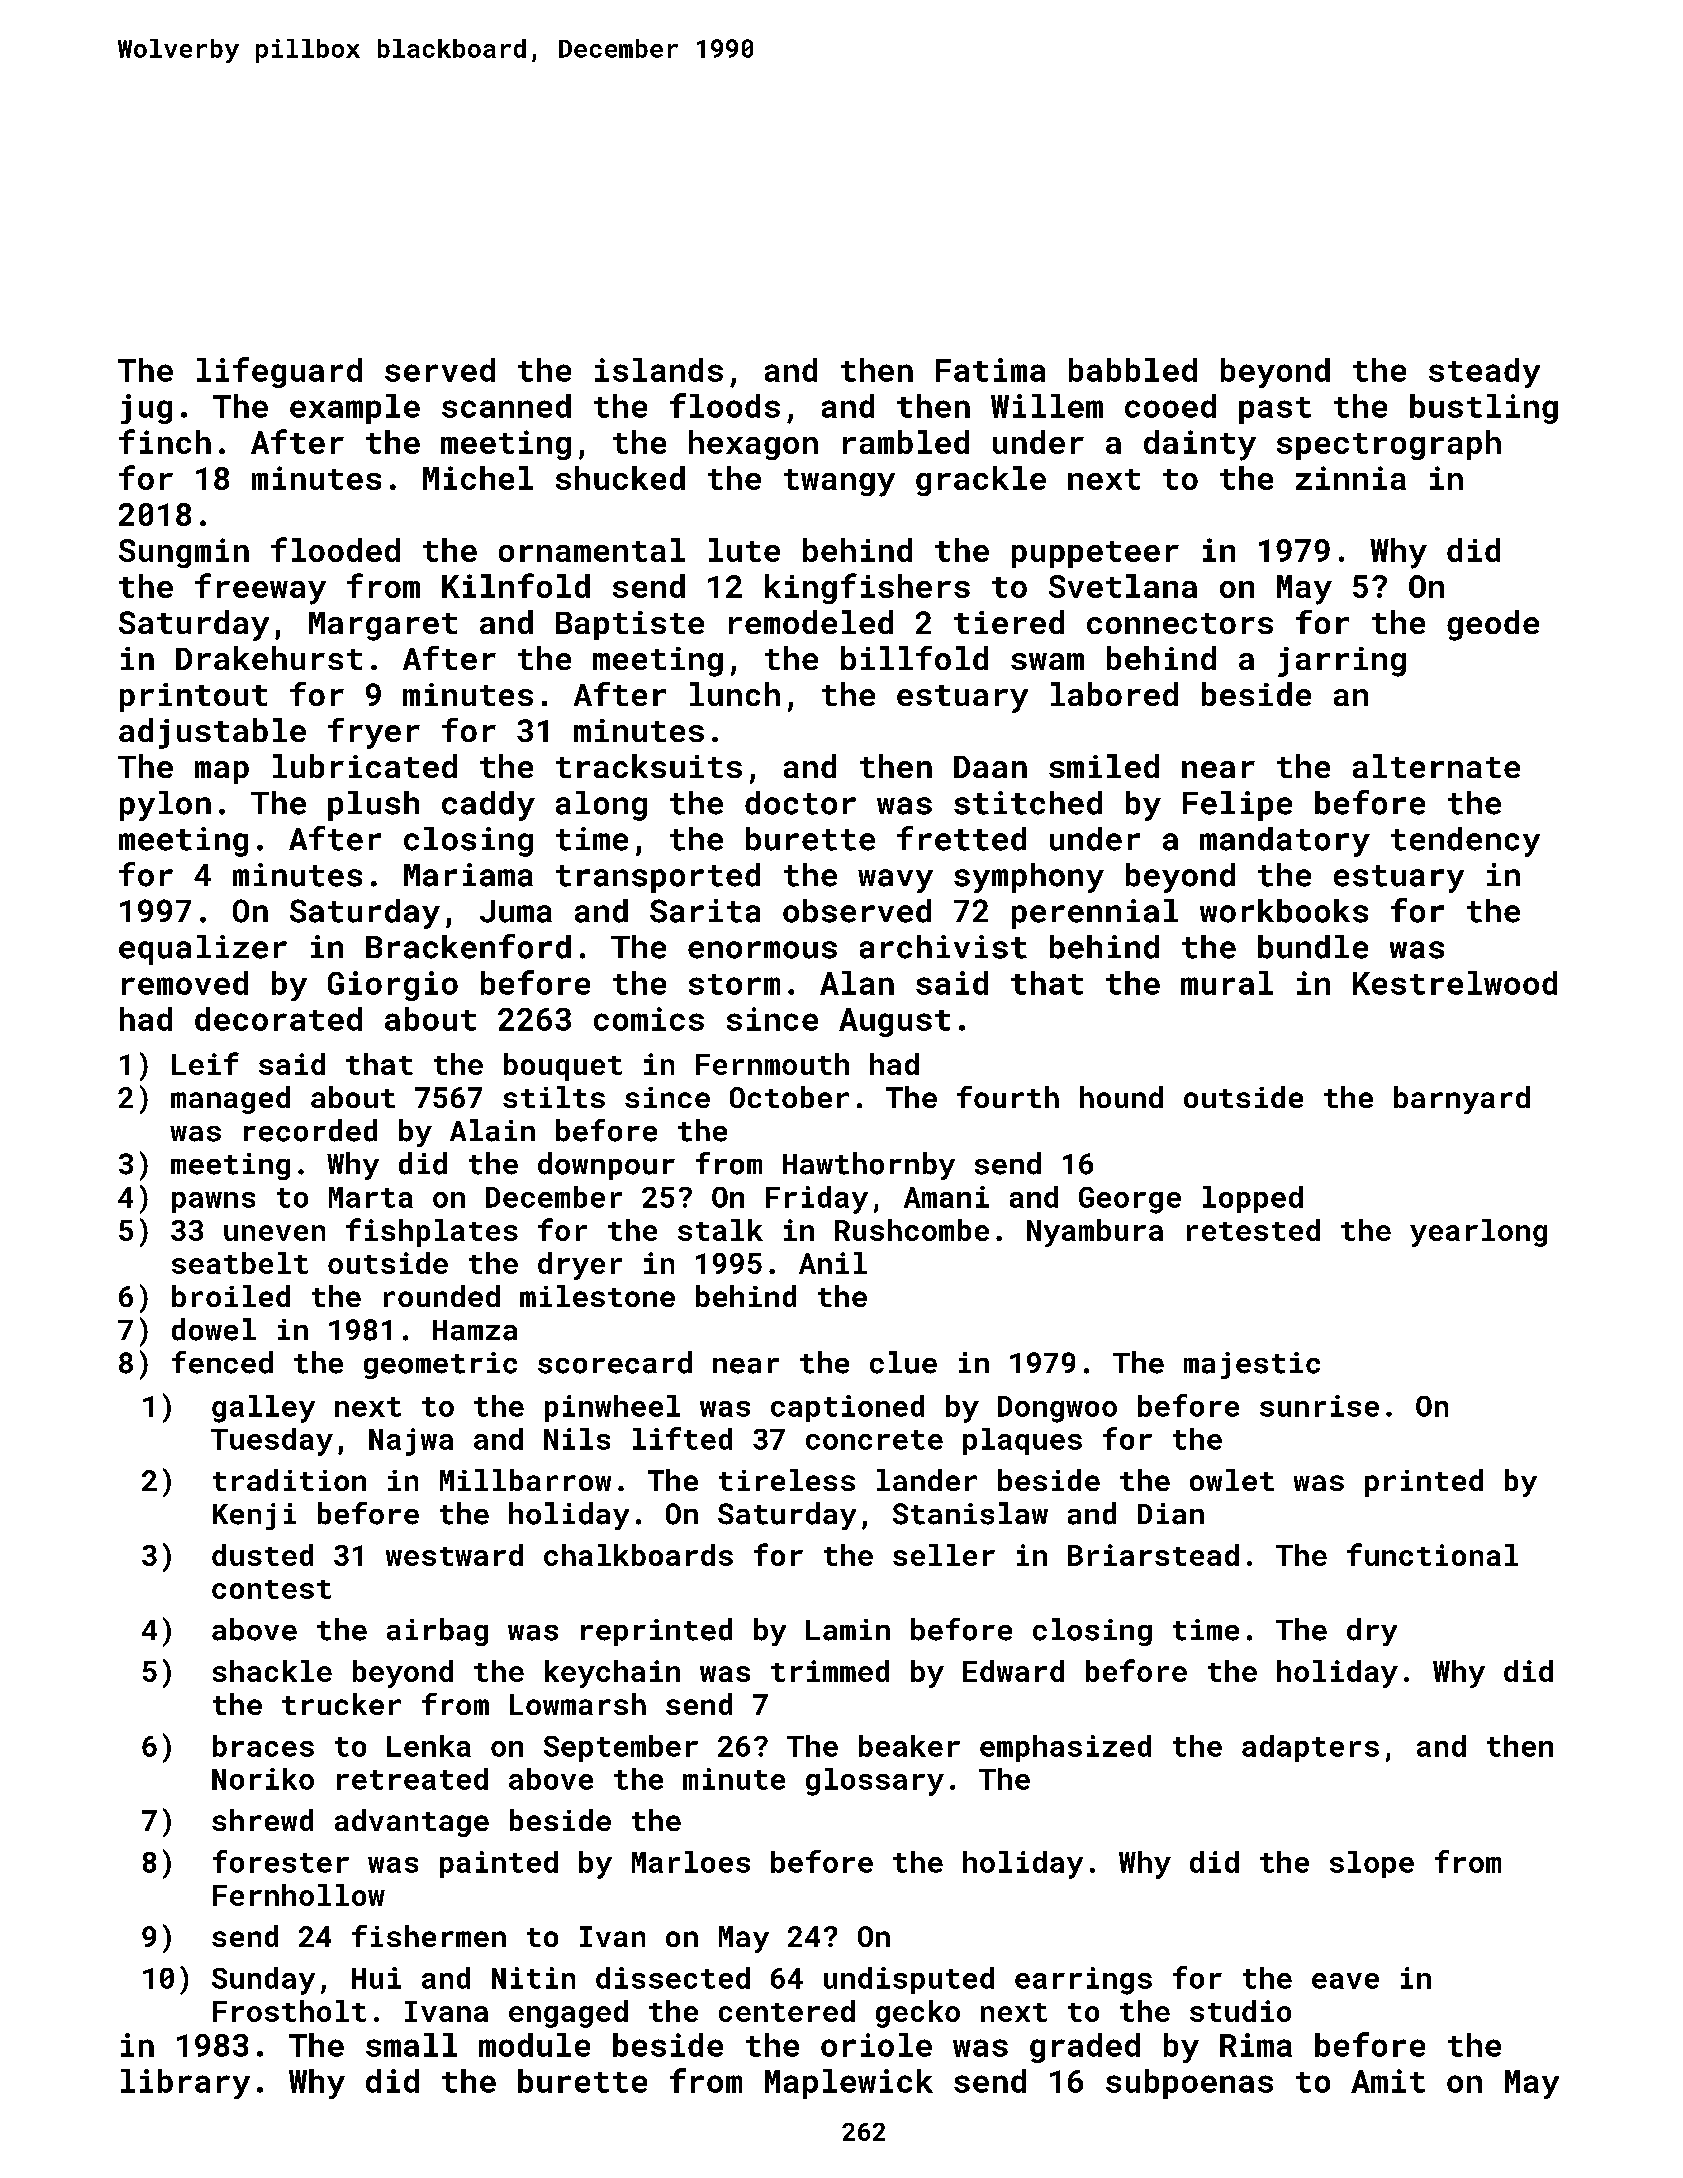  What do you see at coordinates (1008, 1097) in the page?
I see `fourth` at bounding box center [1008, 1097].
